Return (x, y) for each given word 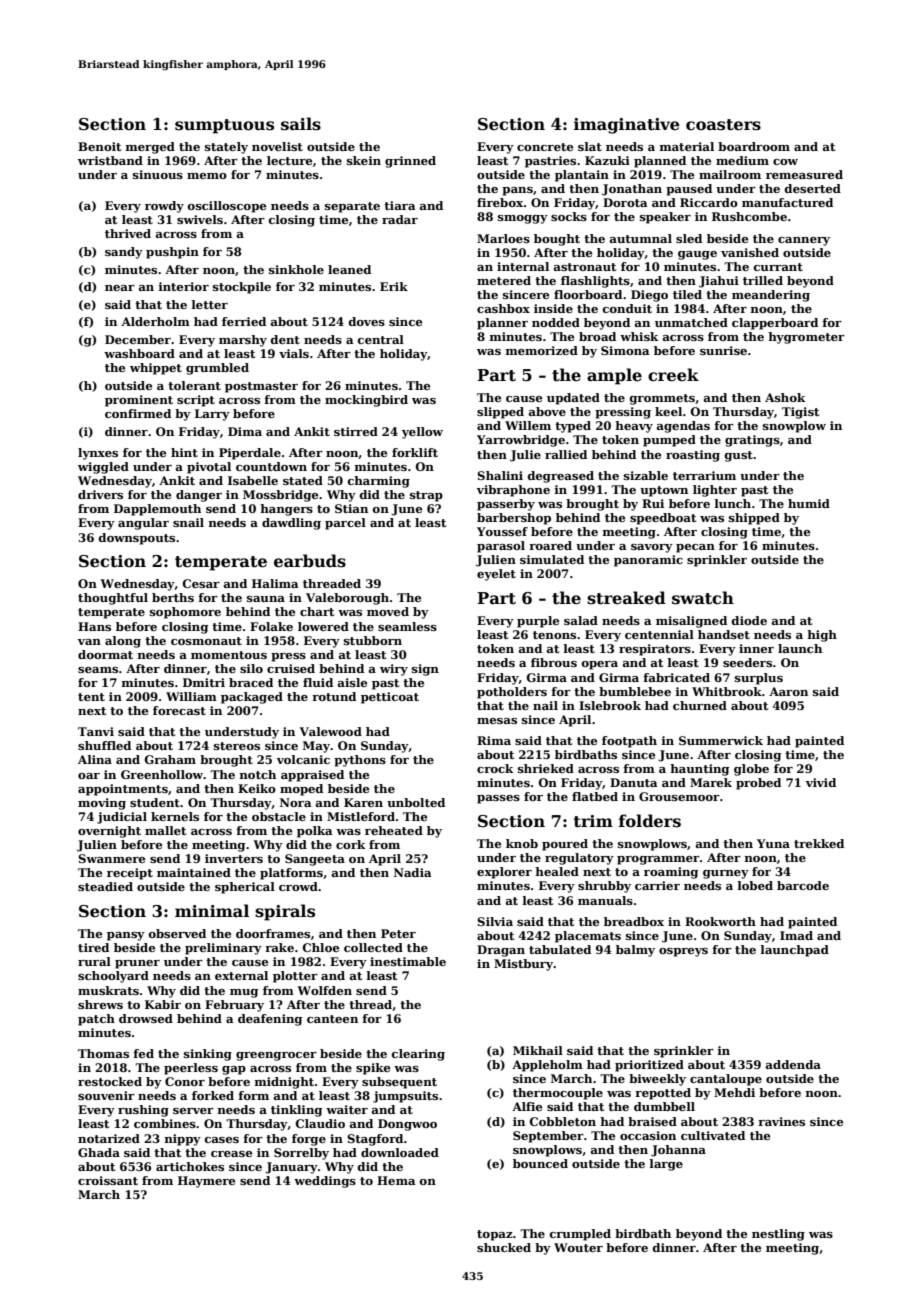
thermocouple (558, 1094)
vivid (821, 782)
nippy (183, 1140)
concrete (545, 147)
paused (689, 190)
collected (373, 947)
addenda (793, 1064)
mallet (165, 830)
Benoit (99, 146)
